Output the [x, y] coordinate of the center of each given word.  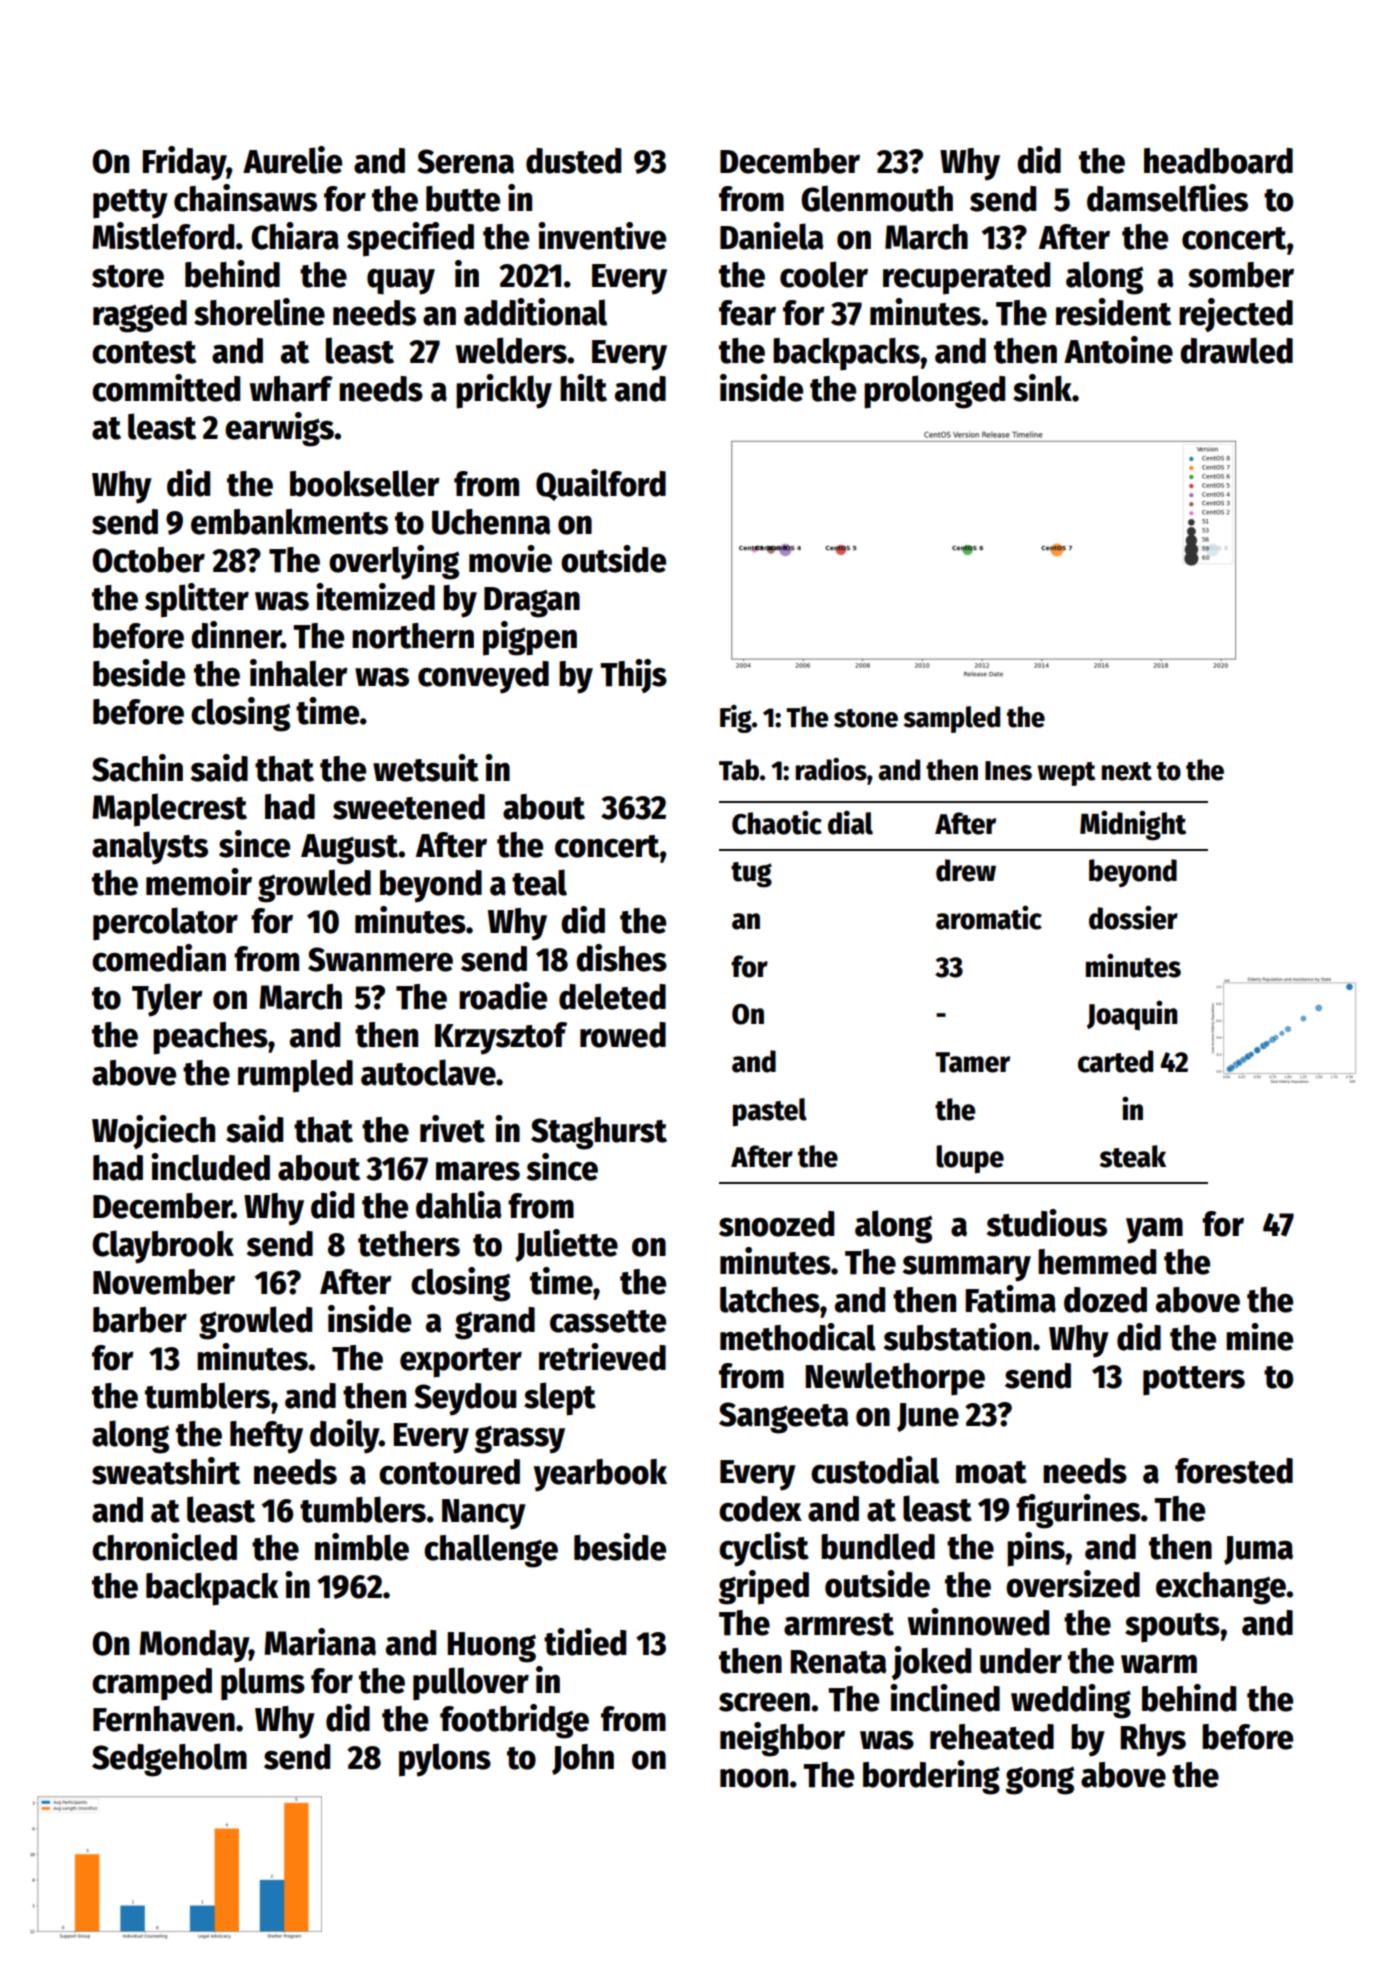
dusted [573, 161]
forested [1234, 1471]
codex [760, 1509]
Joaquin [1132, 1015]
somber [1241, 275]
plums [263, 1684]
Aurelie [292, 160]
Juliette [566, 1245]
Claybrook [163, 1247]
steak [1133, 1156]
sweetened [409, 807]
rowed [623, 1035]
